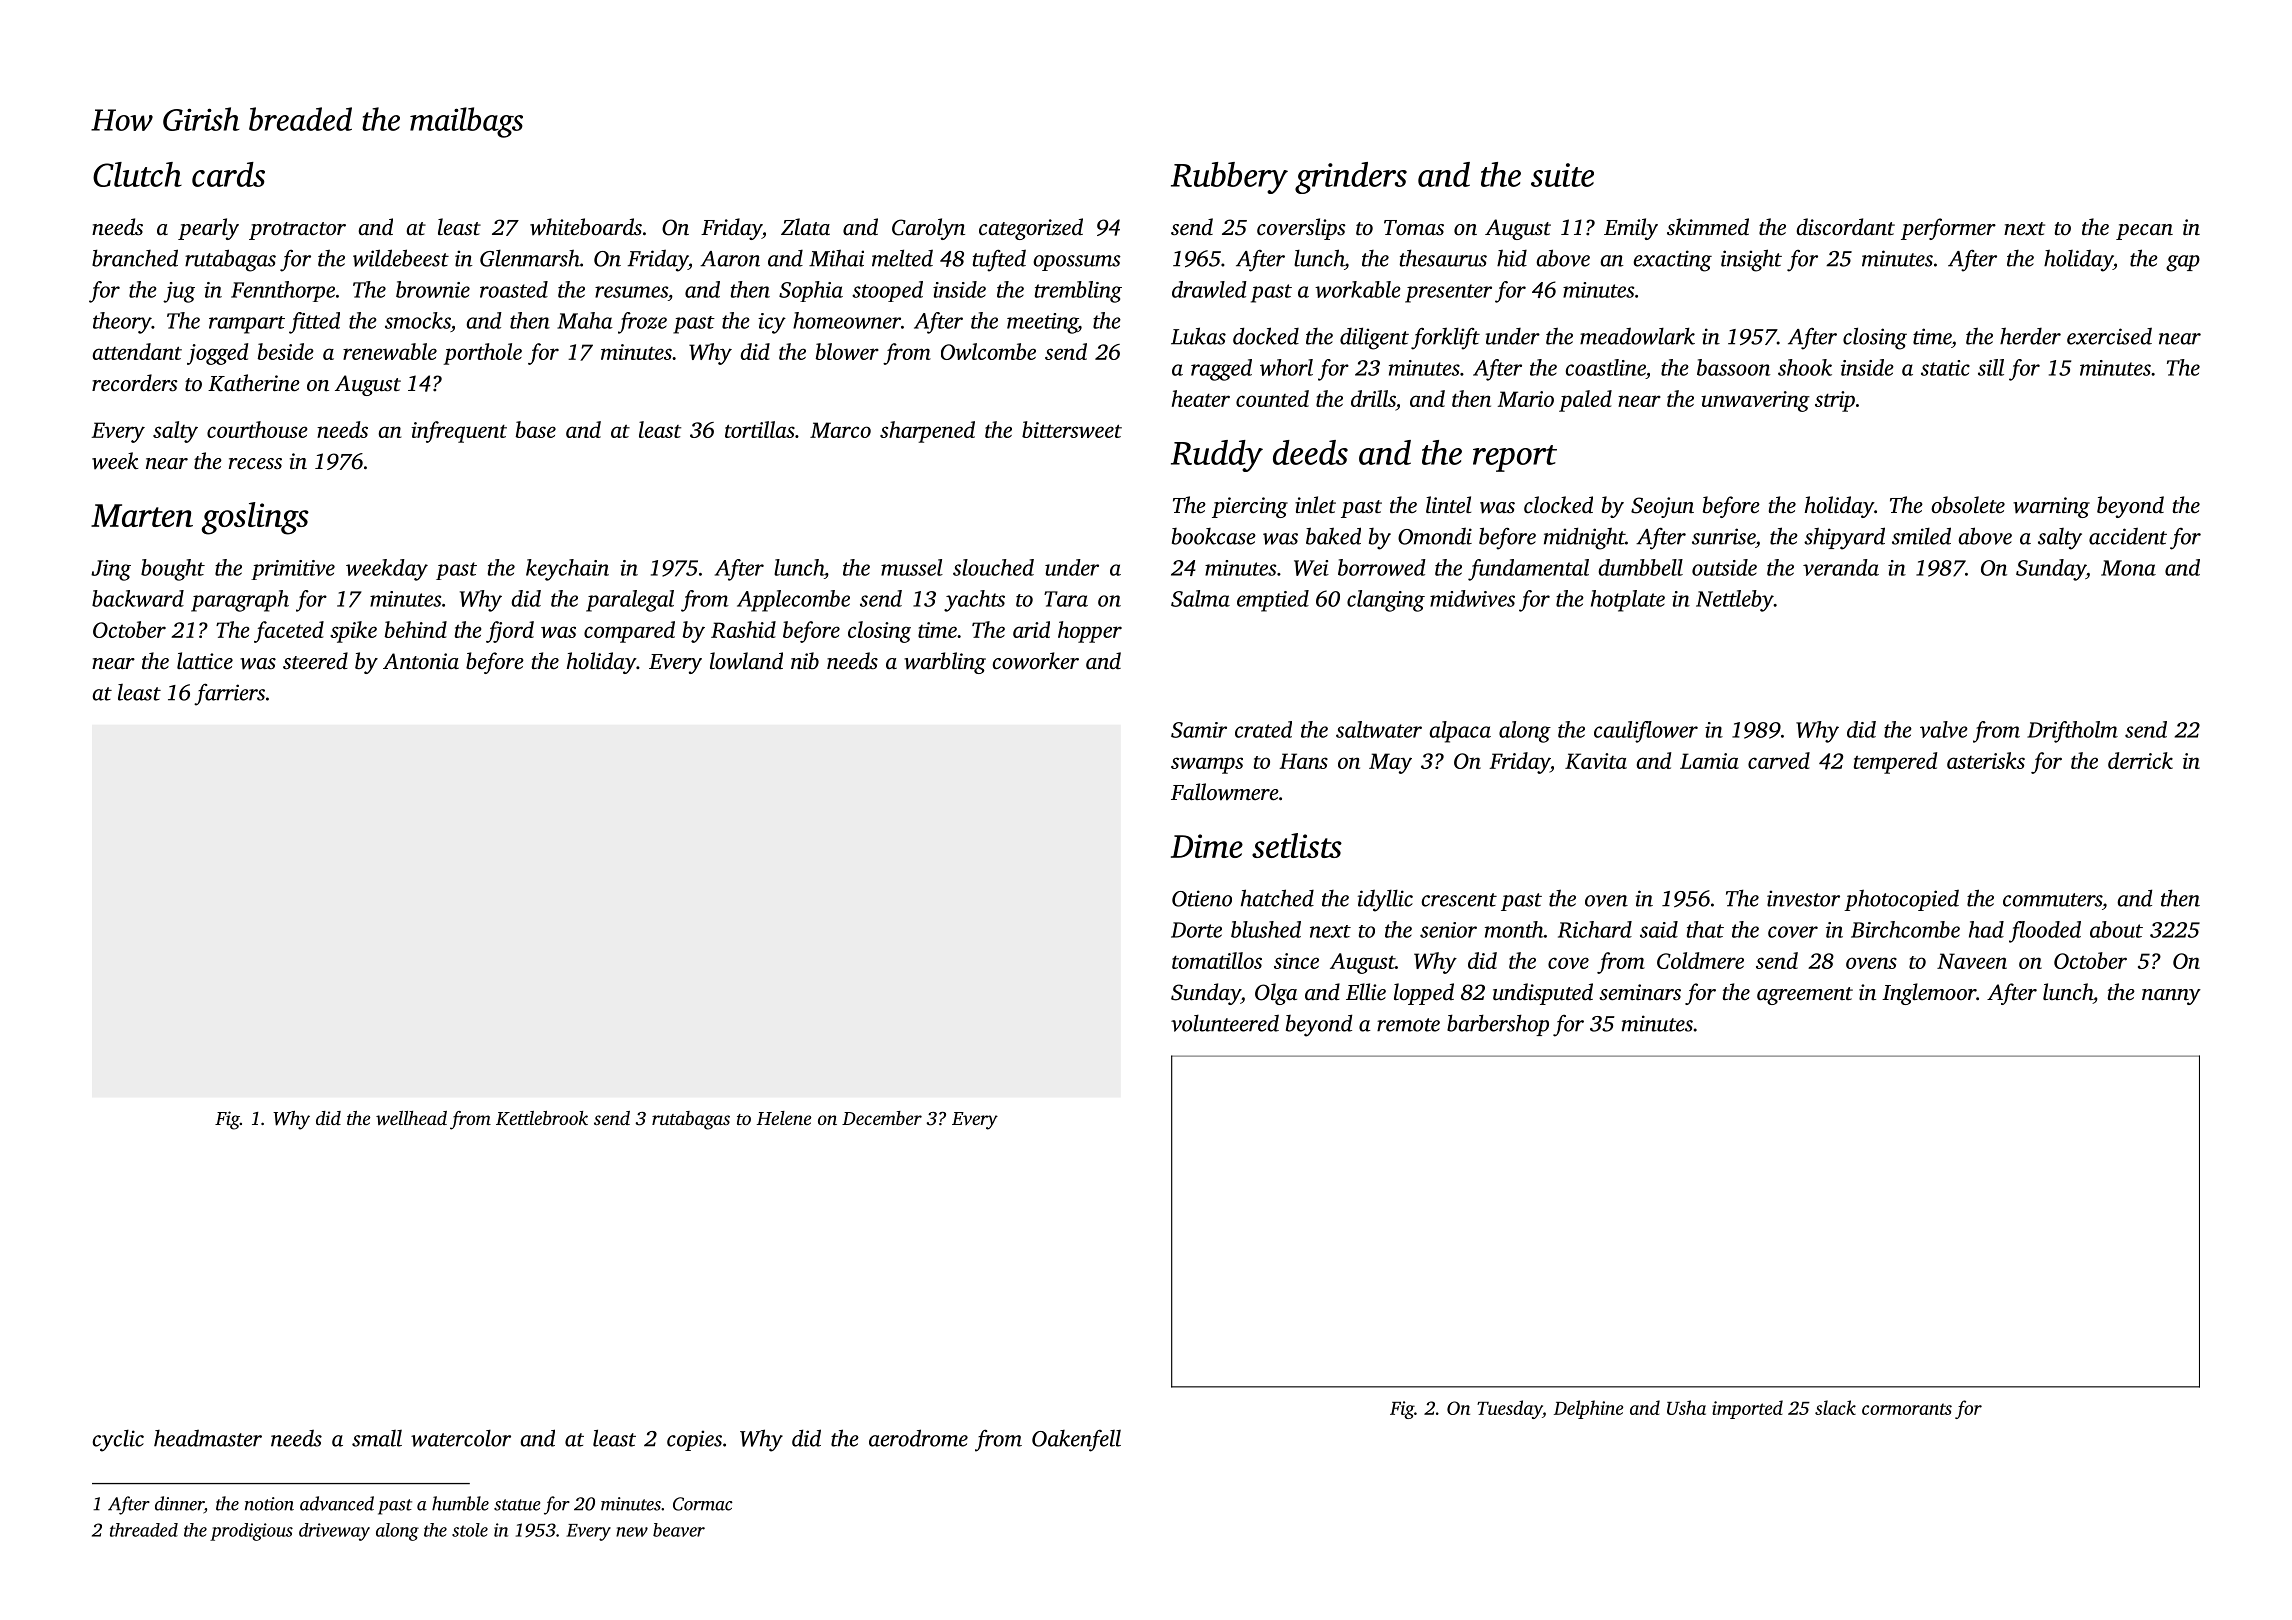  I want to click on Oakenfell, so click(1076, 1441).
